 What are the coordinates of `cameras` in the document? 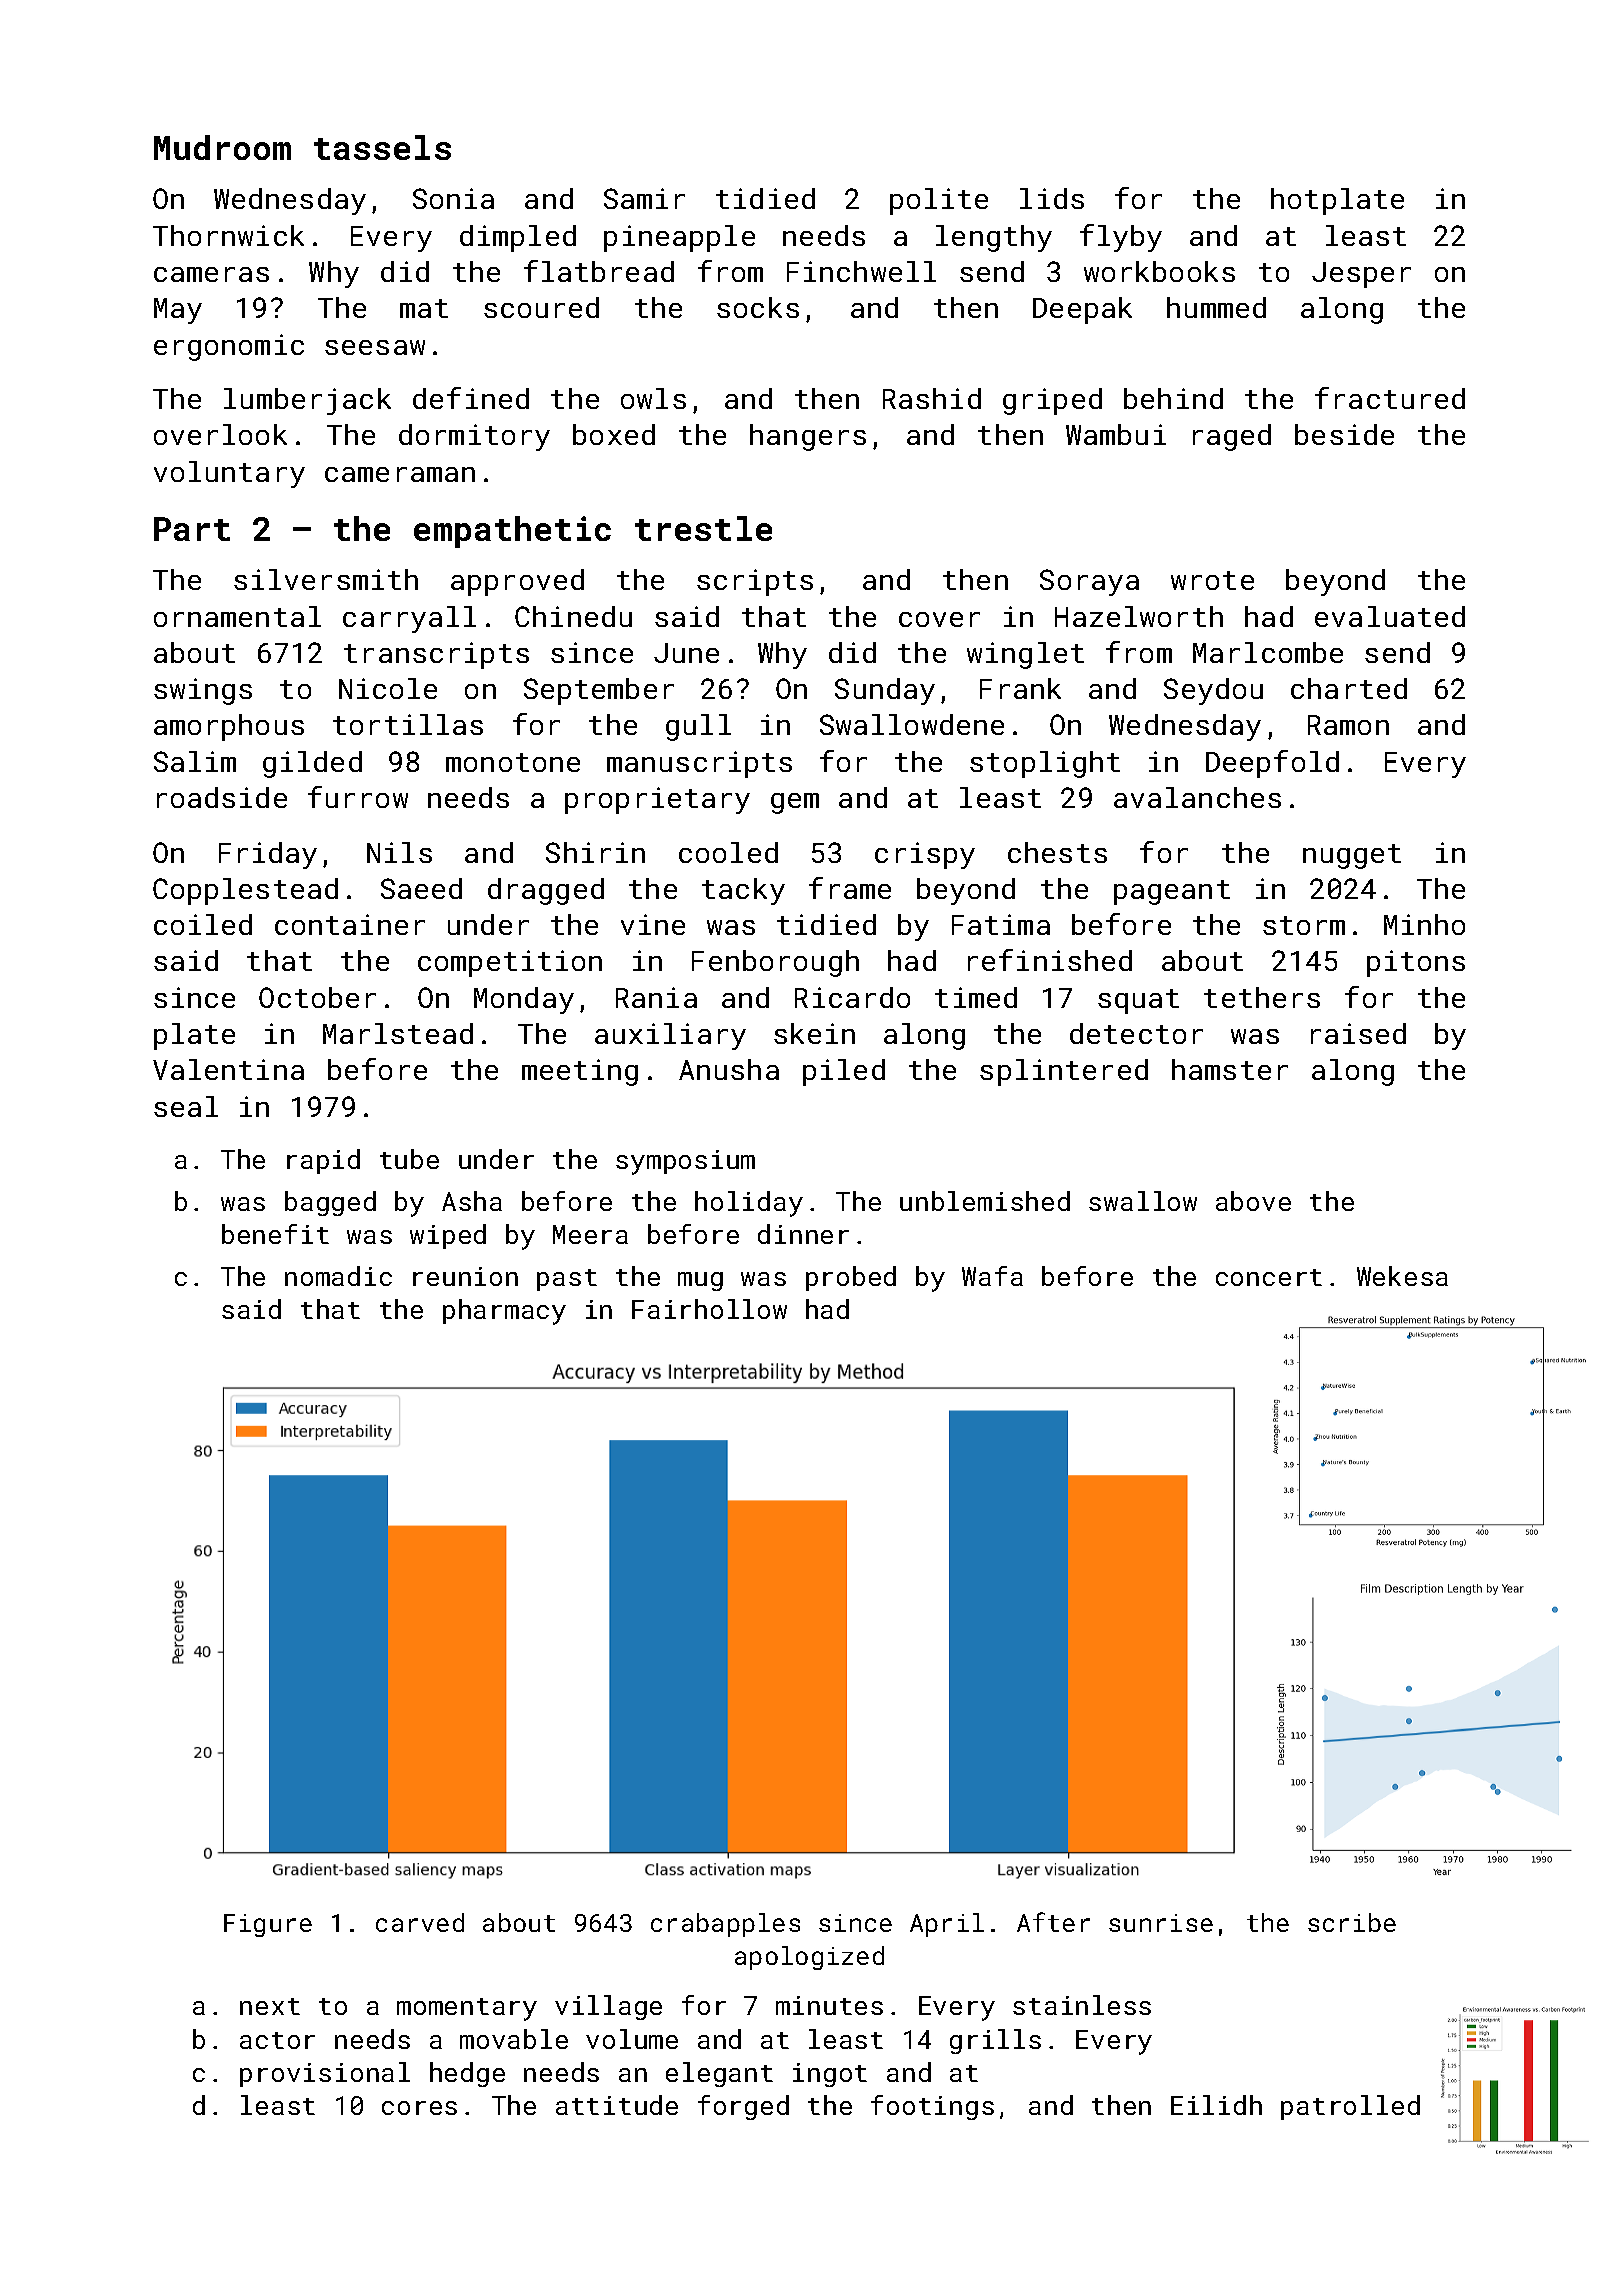 It's located at (211, 274).
